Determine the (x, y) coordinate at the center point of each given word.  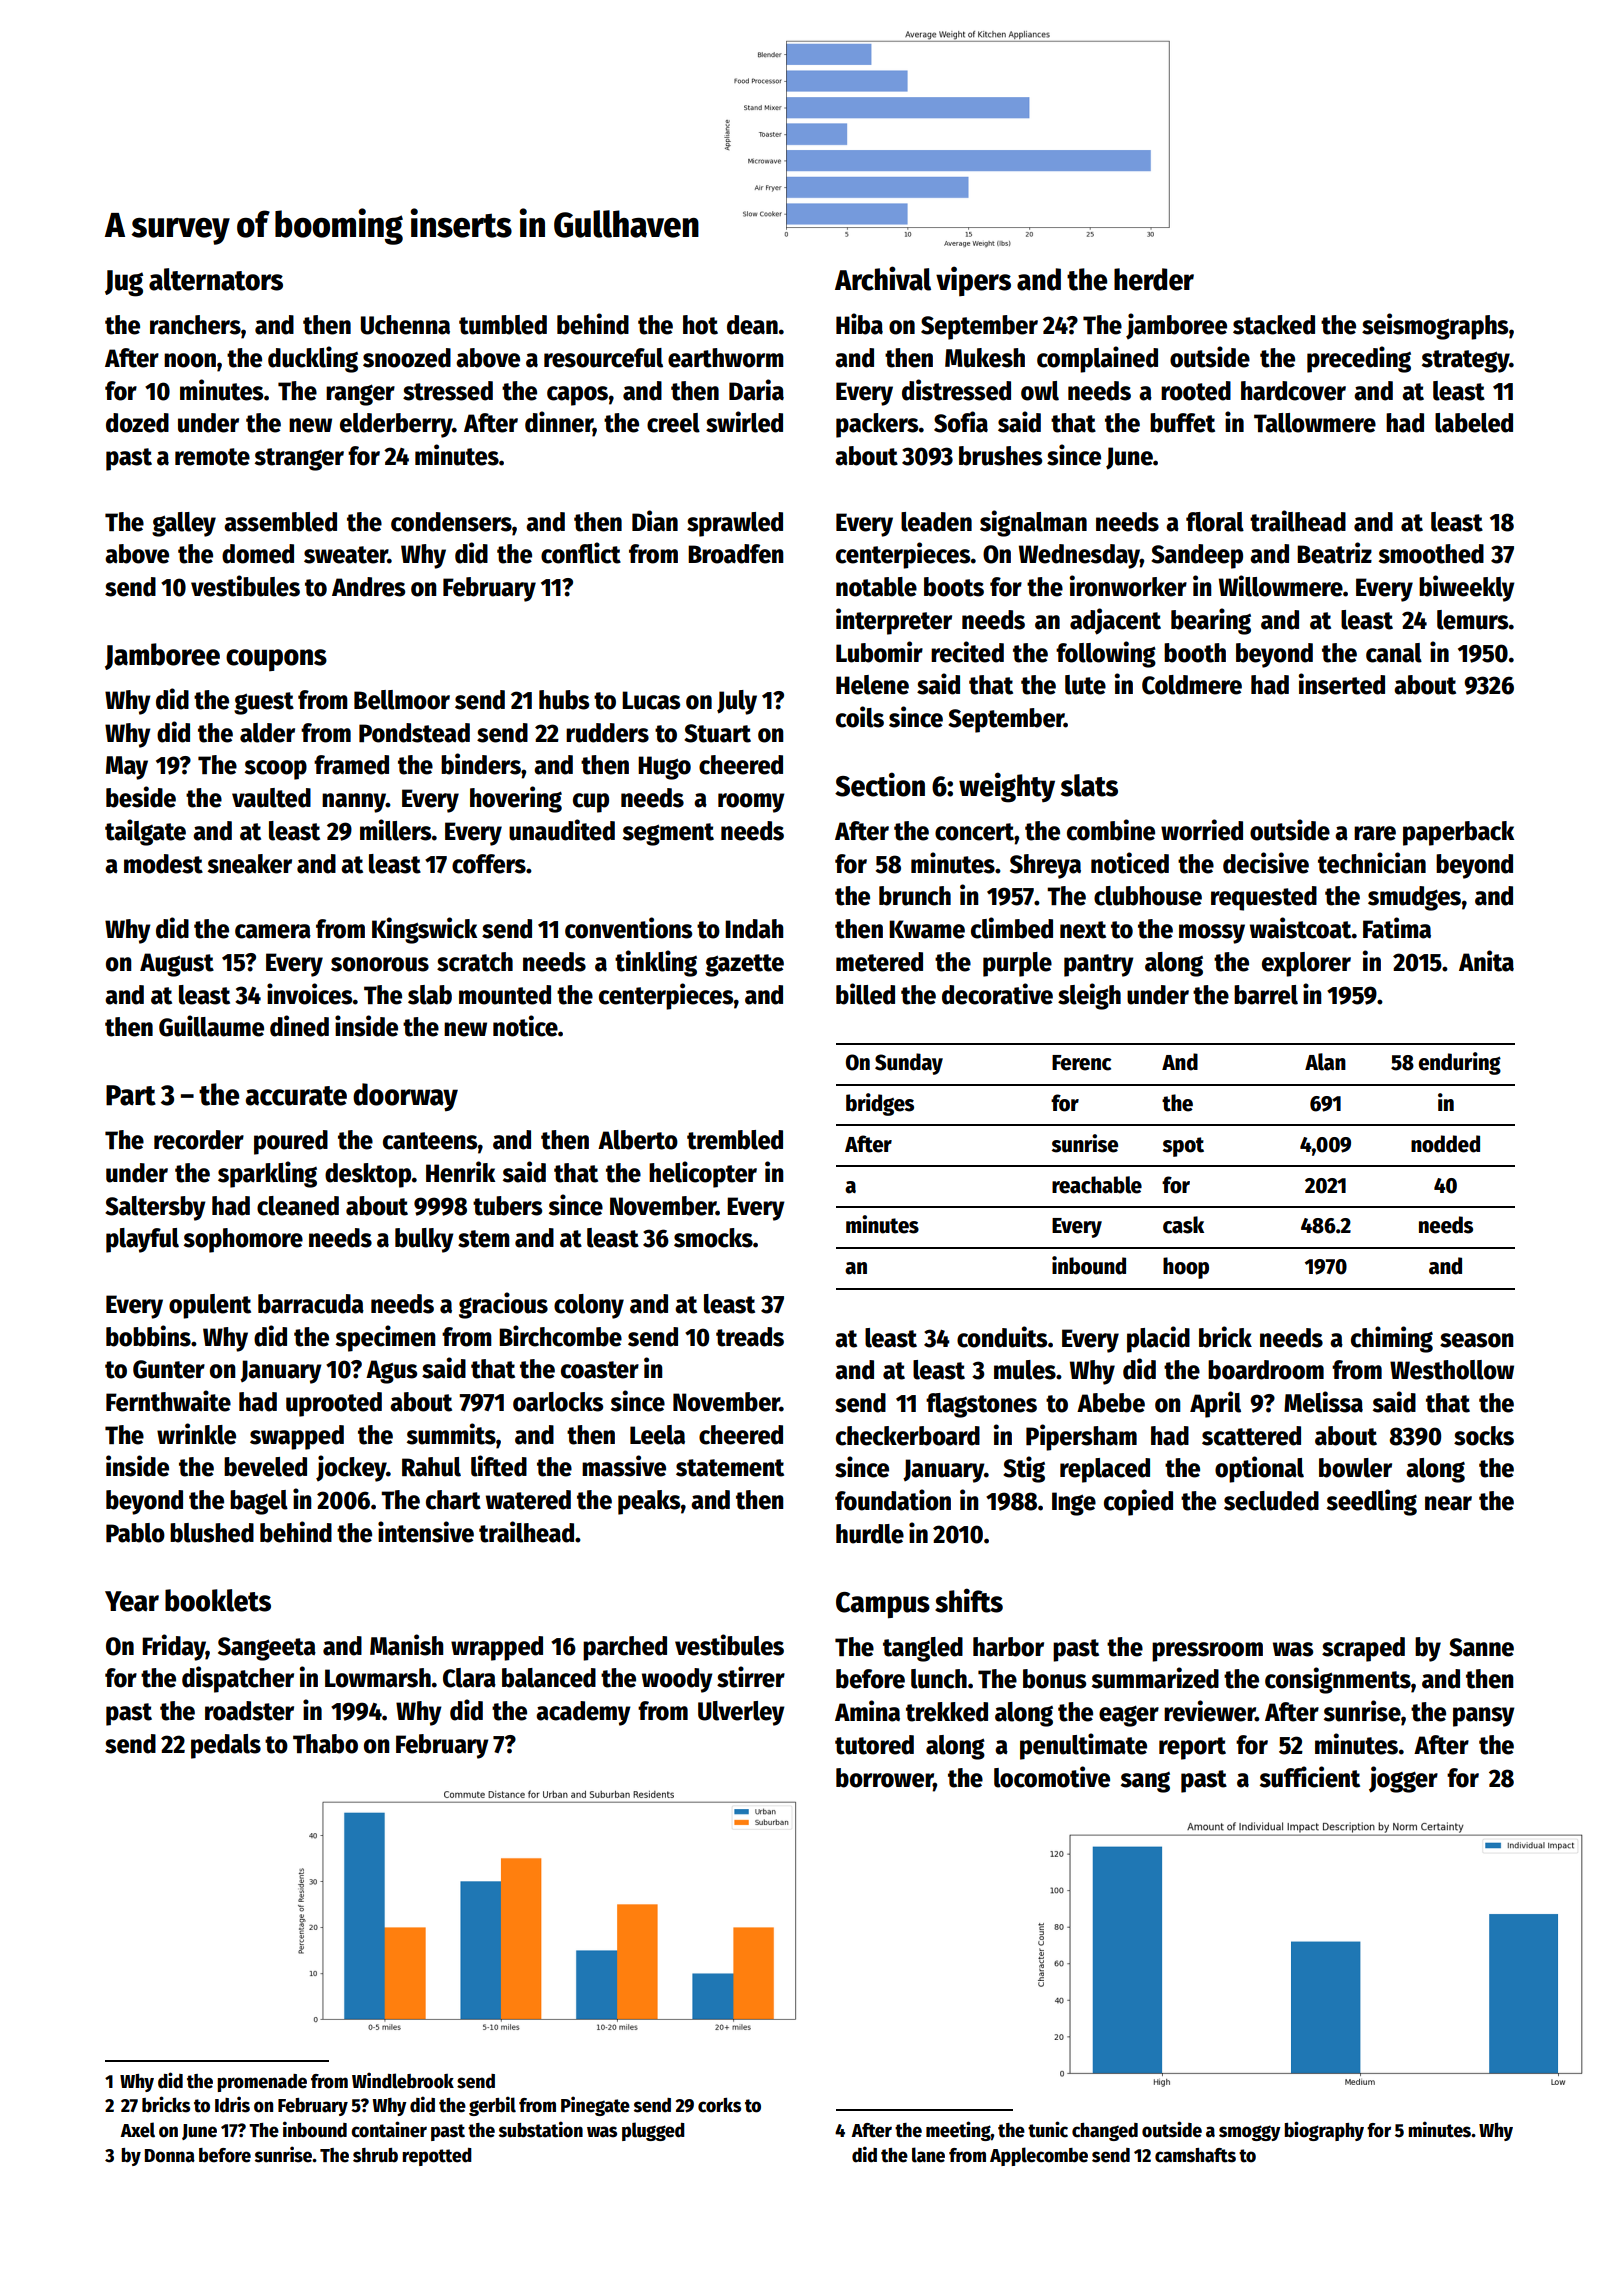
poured (291, 1142)
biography (1324, 2131)
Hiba (859, 324)
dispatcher (238, 1679)
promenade (262, 2083)
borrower (884, 1778)
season (1476, 1340)
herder (1154, 279)
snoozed (407, 358)
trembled (735, 1140)
